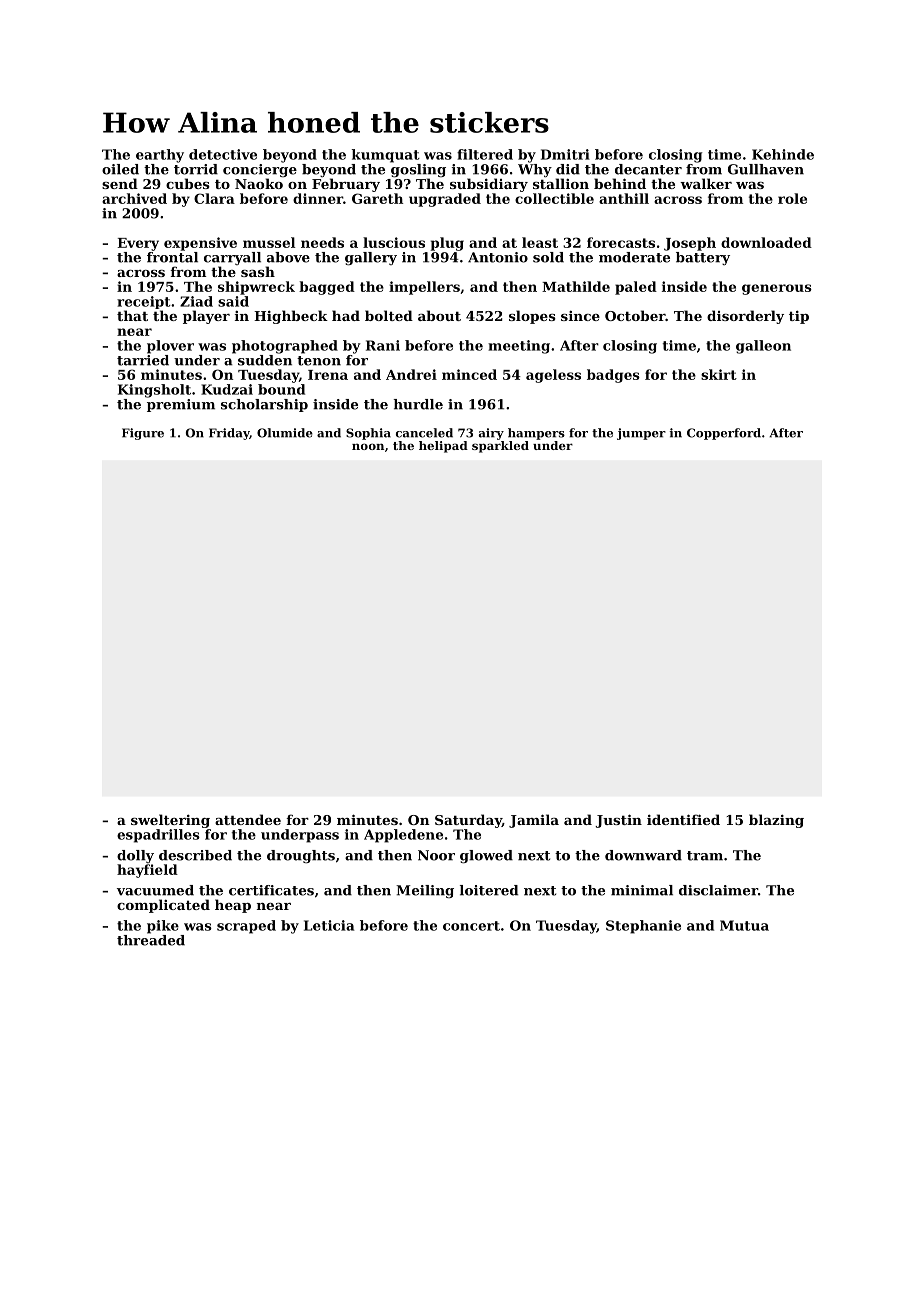 This screenshot has height=1308, width=924. Describe the element at coordinates (724, 434) in the screenshot. I see `Copperford` at that location.
